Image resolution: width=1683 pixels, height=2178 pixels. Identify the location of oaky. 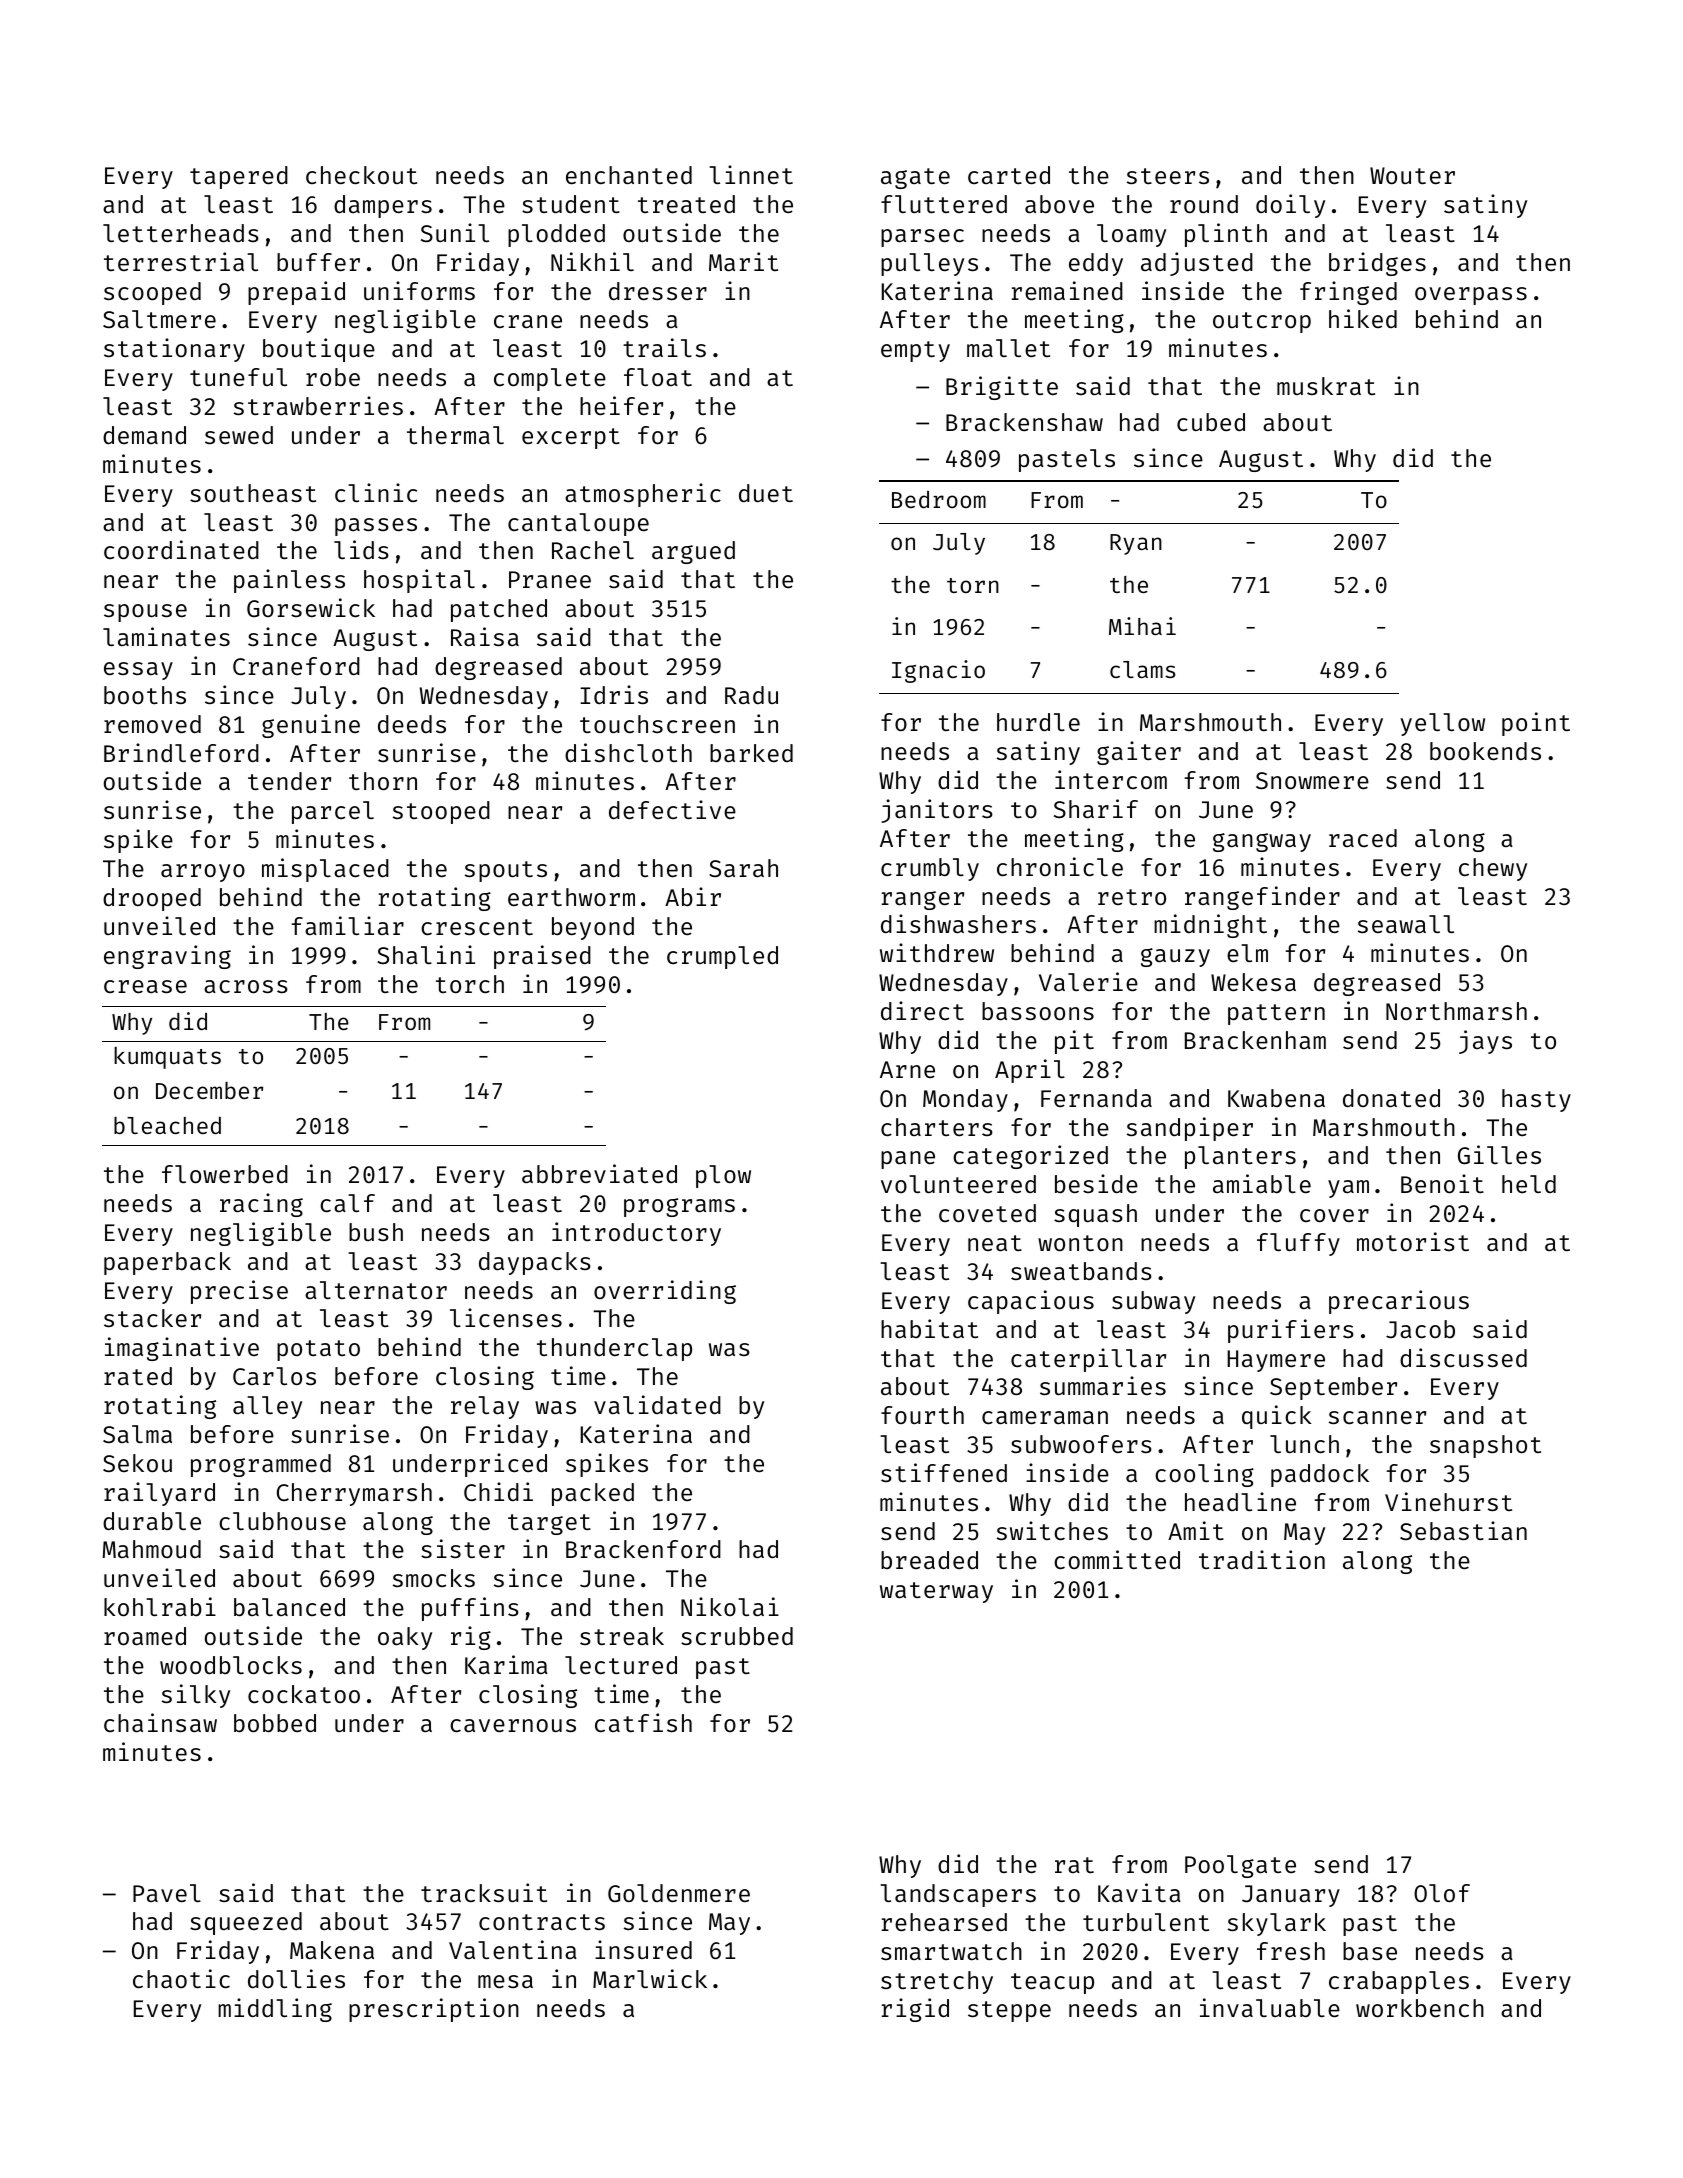
(405, 1638).
